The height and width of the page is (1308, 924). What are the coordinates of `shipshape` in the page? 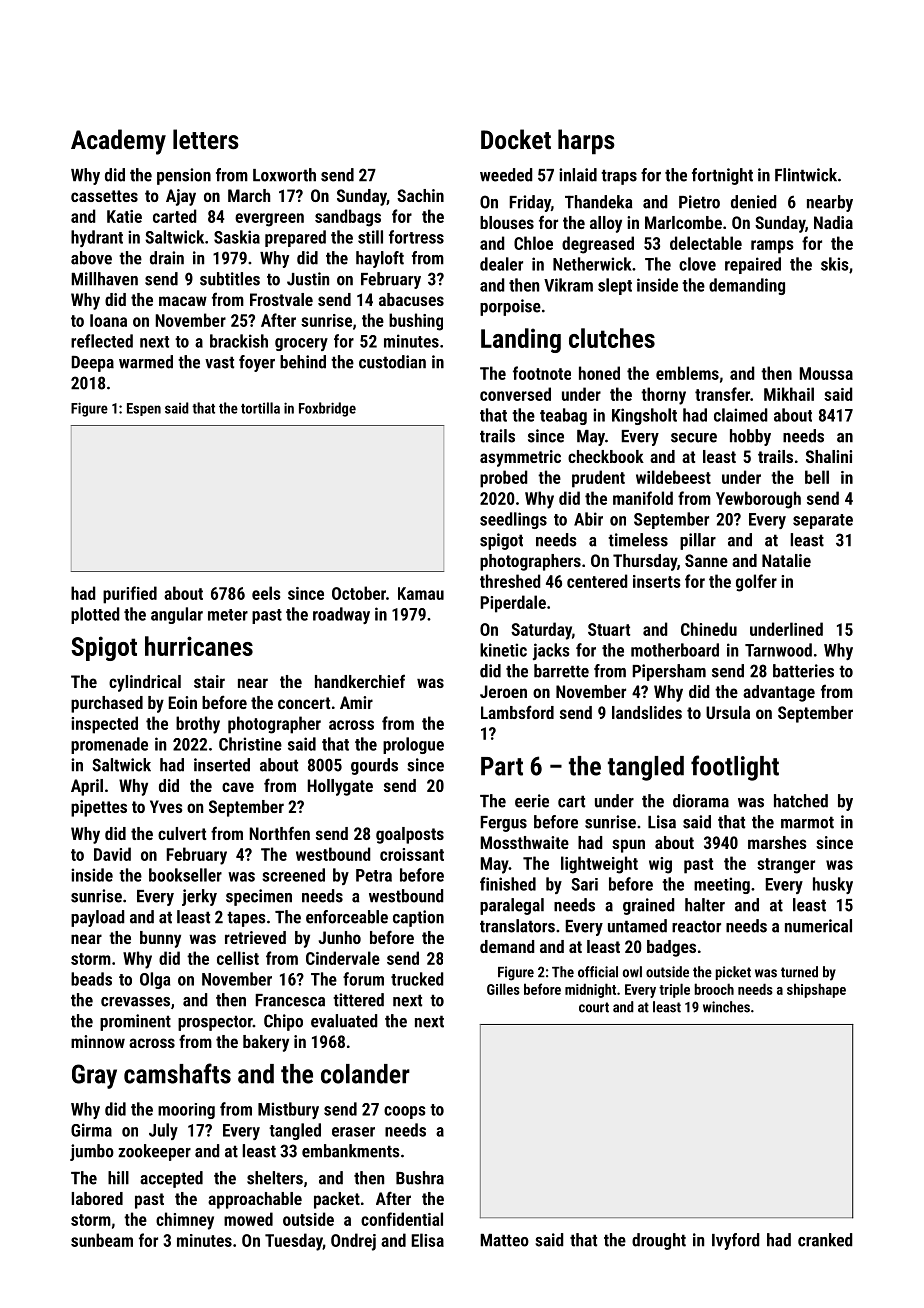 It's located at (816, 990).
